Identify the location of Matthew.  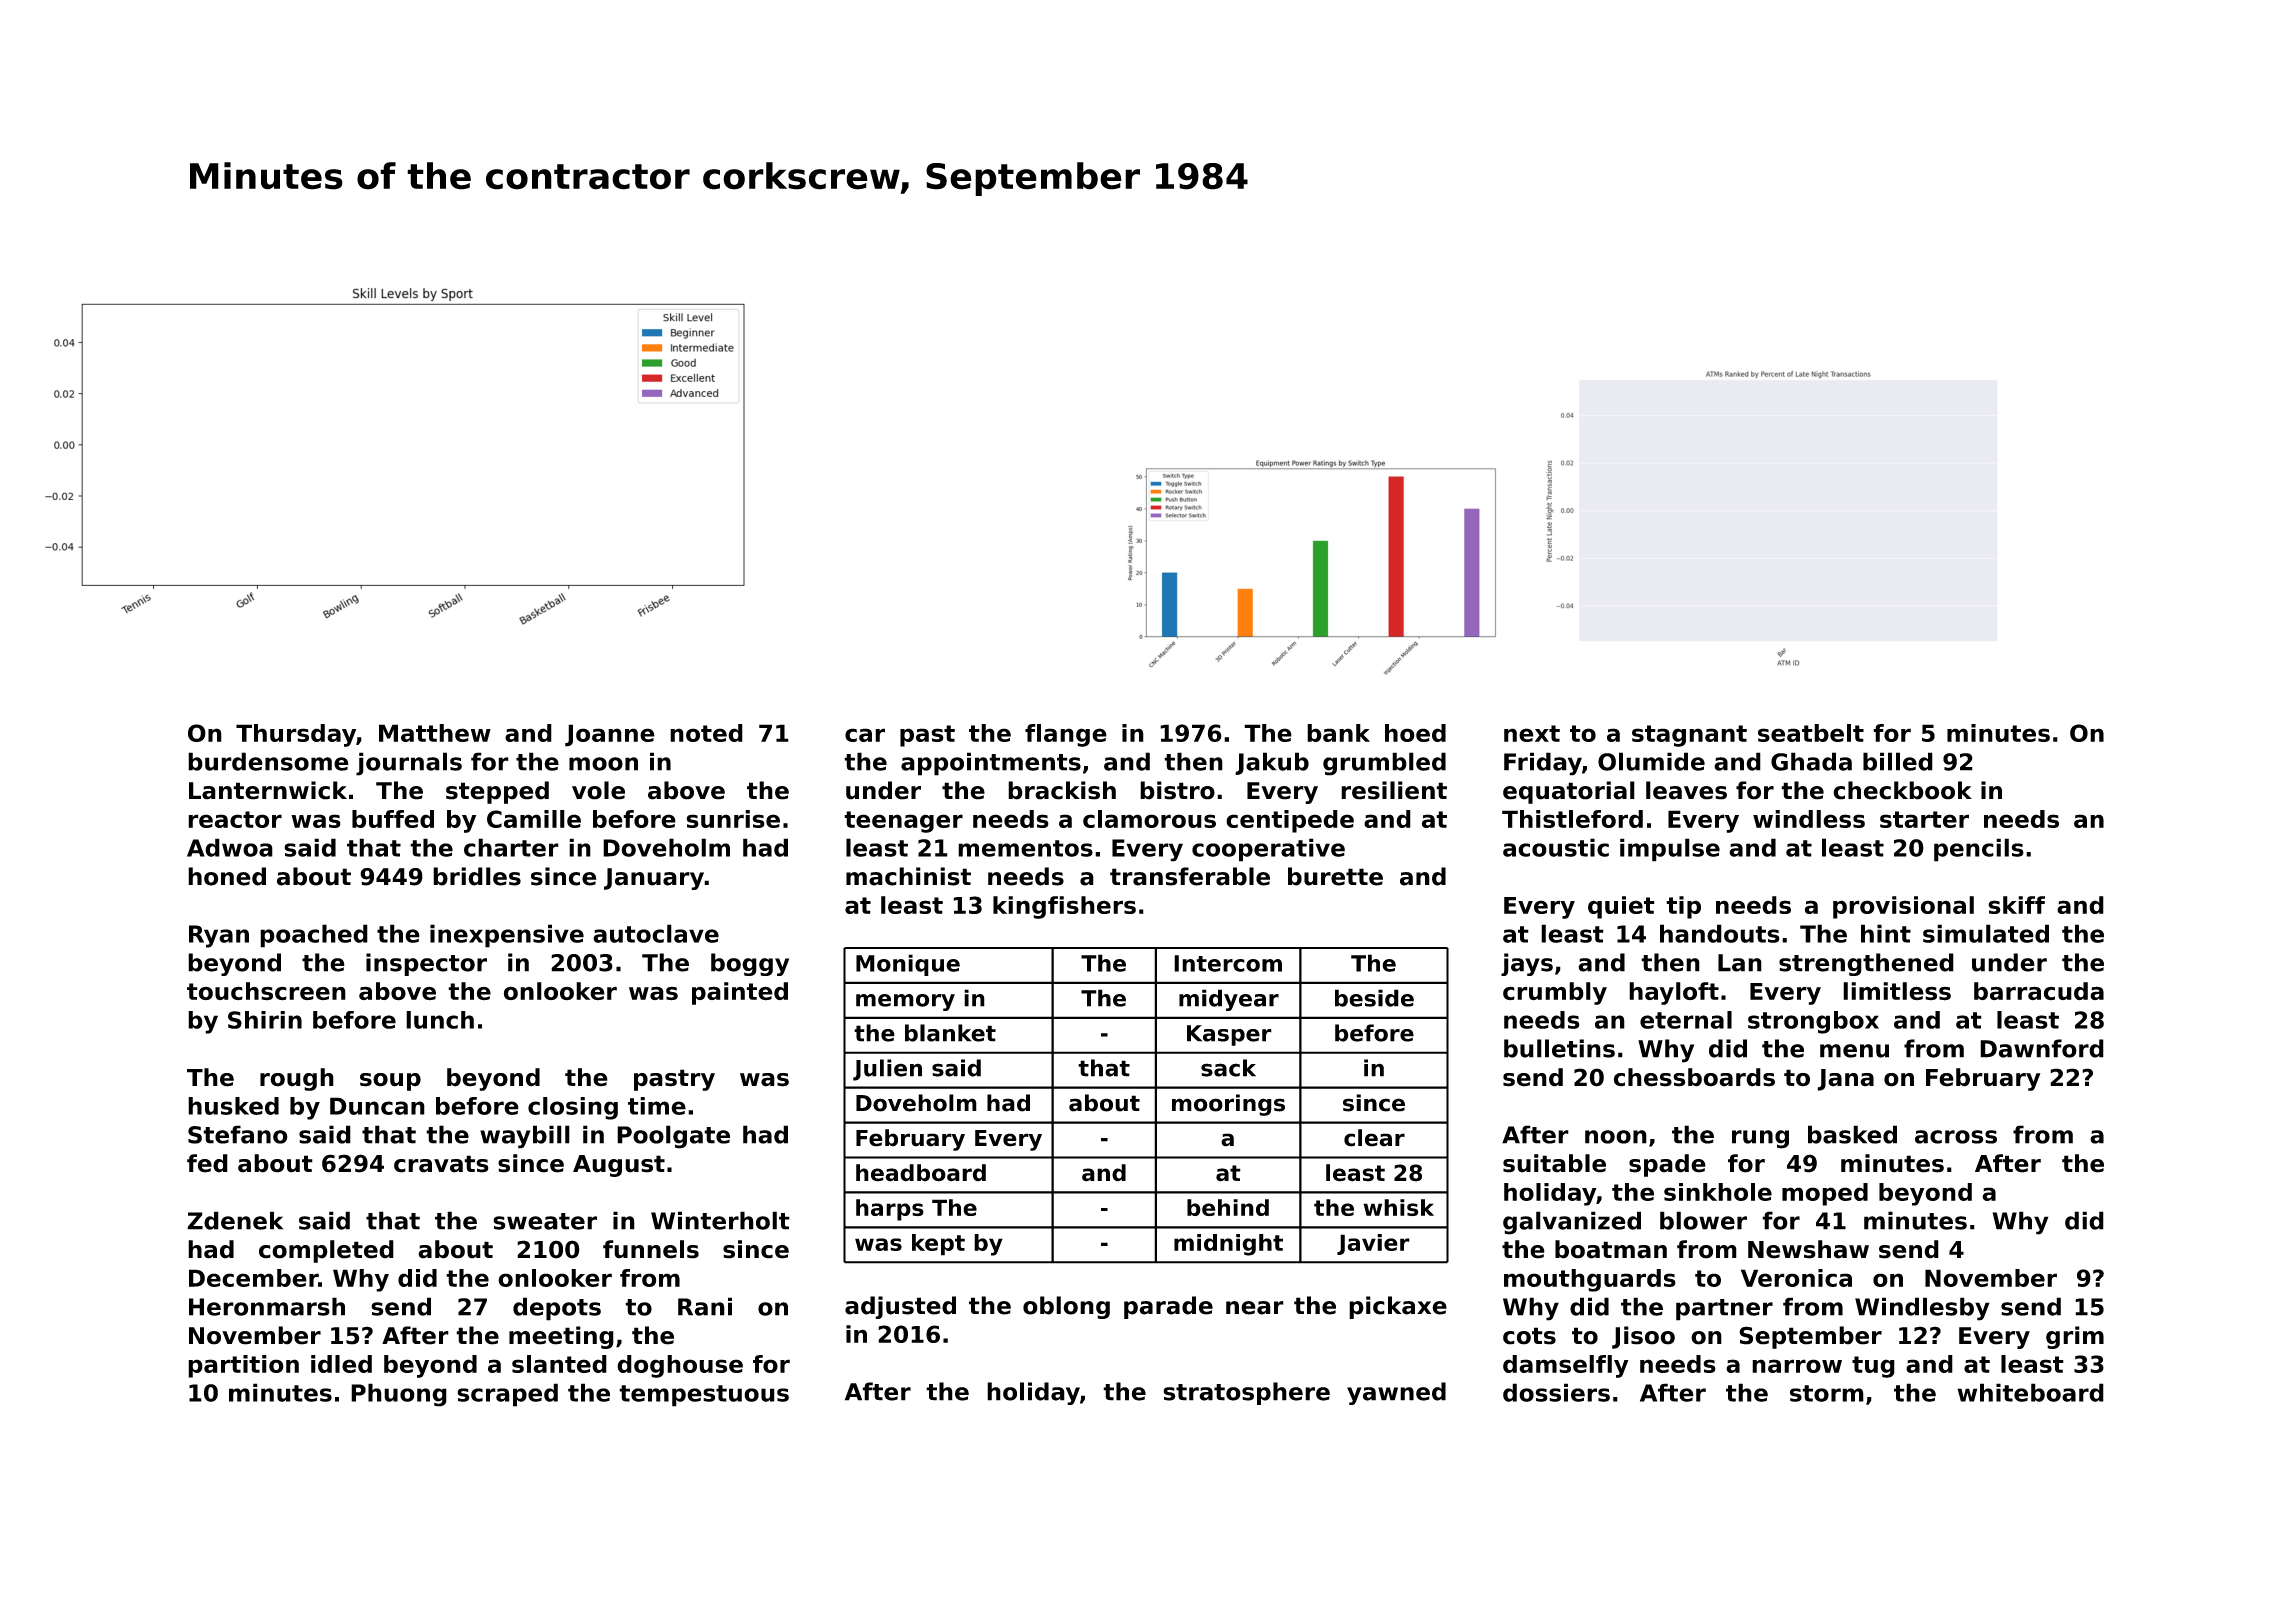
(435, 733).
